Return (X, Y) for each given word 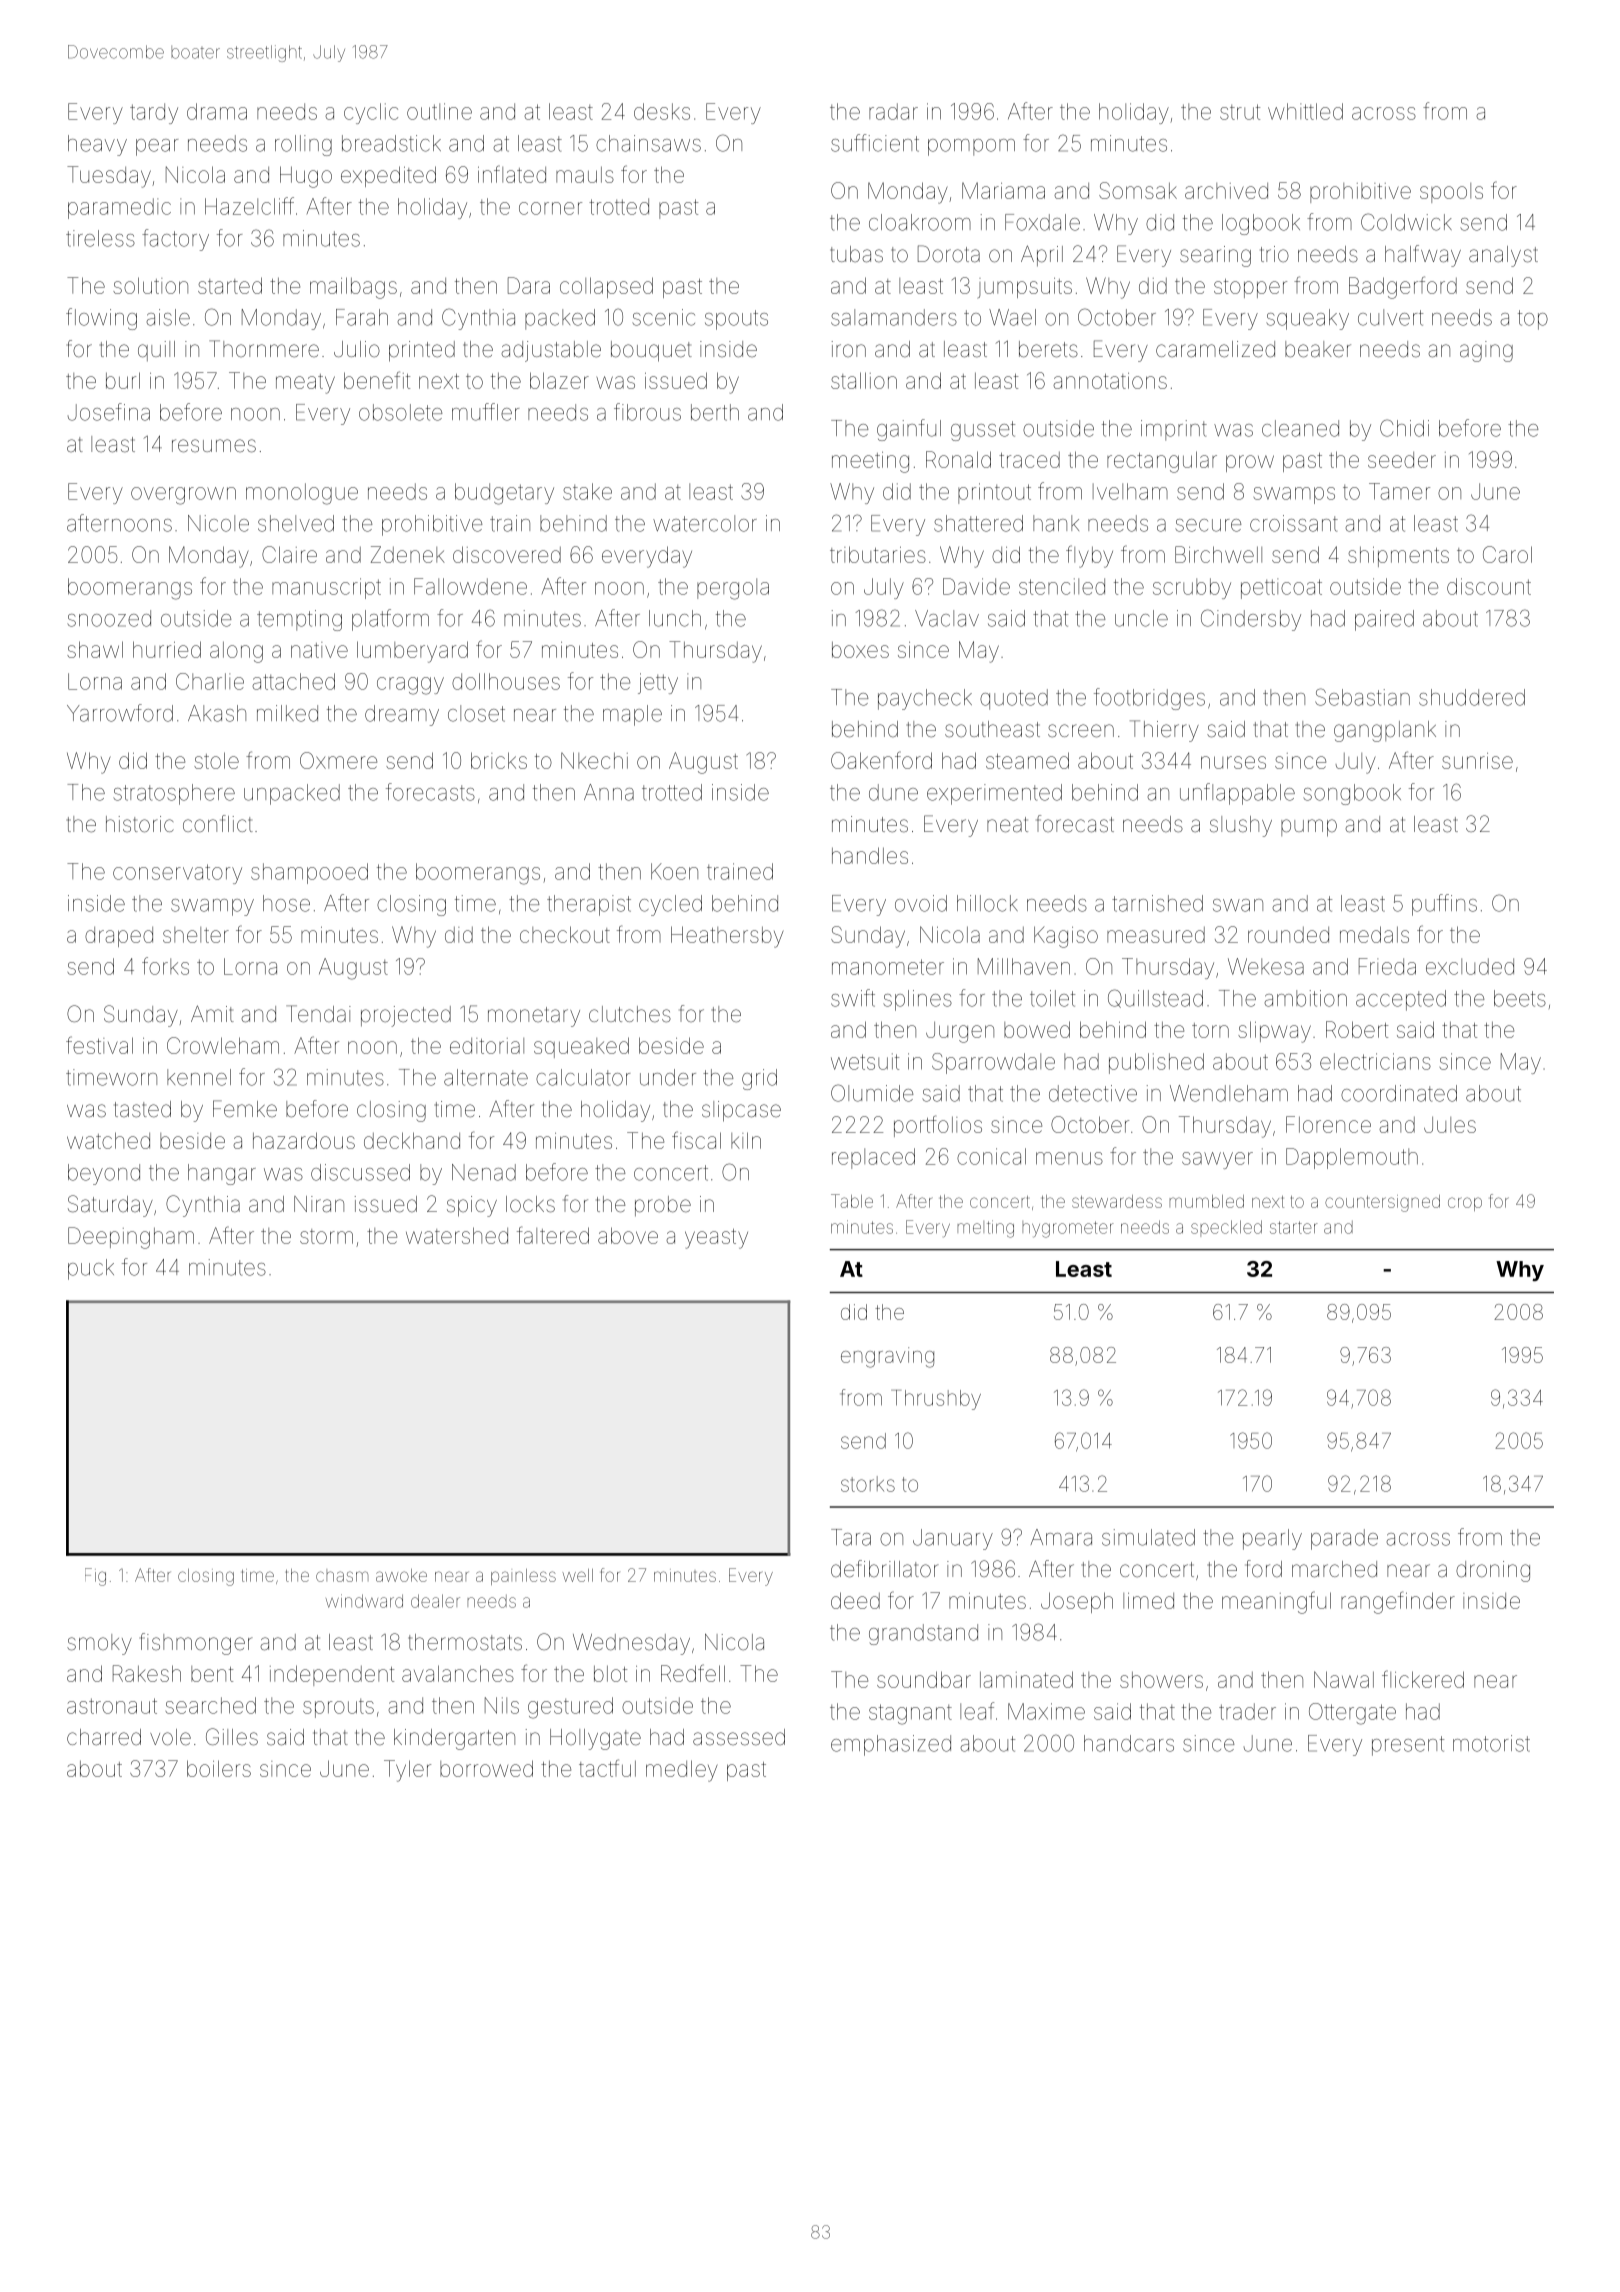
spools (1451, 193)
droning (1493, 1571)
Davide (976, 586)
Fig (95, 1577)
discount (1489, 586)
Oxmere (338, 760)
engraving (887, 1357)
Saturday (110, 1206)
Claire (289, 554)
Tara (851, 1537)
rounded (1288, 935)
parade (1344, 1539)
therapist (589, 905)
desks (662, 111)
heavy (97, 145)
